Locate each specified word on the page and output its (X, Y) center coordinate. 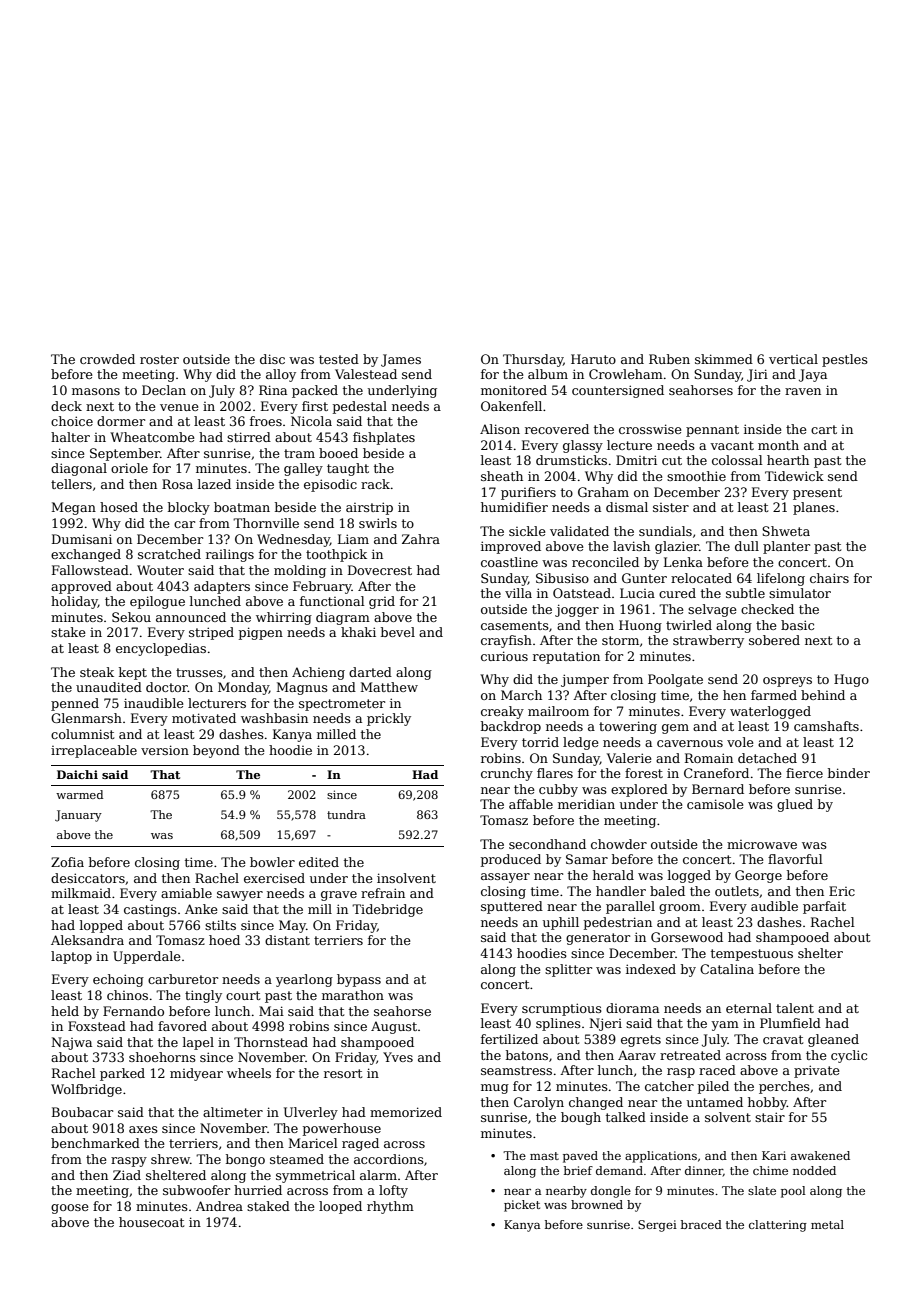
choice (72, 421)
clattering (778, 1226)
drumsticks (571, 460)
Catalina (727, 969)
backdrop (511, 727)
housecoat (151, 1222)
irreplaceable (94, 751)
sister (671, 507)
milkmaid (81, 893)
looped (340, 1207)
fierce (804, 773)
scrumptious (562, 1009)
